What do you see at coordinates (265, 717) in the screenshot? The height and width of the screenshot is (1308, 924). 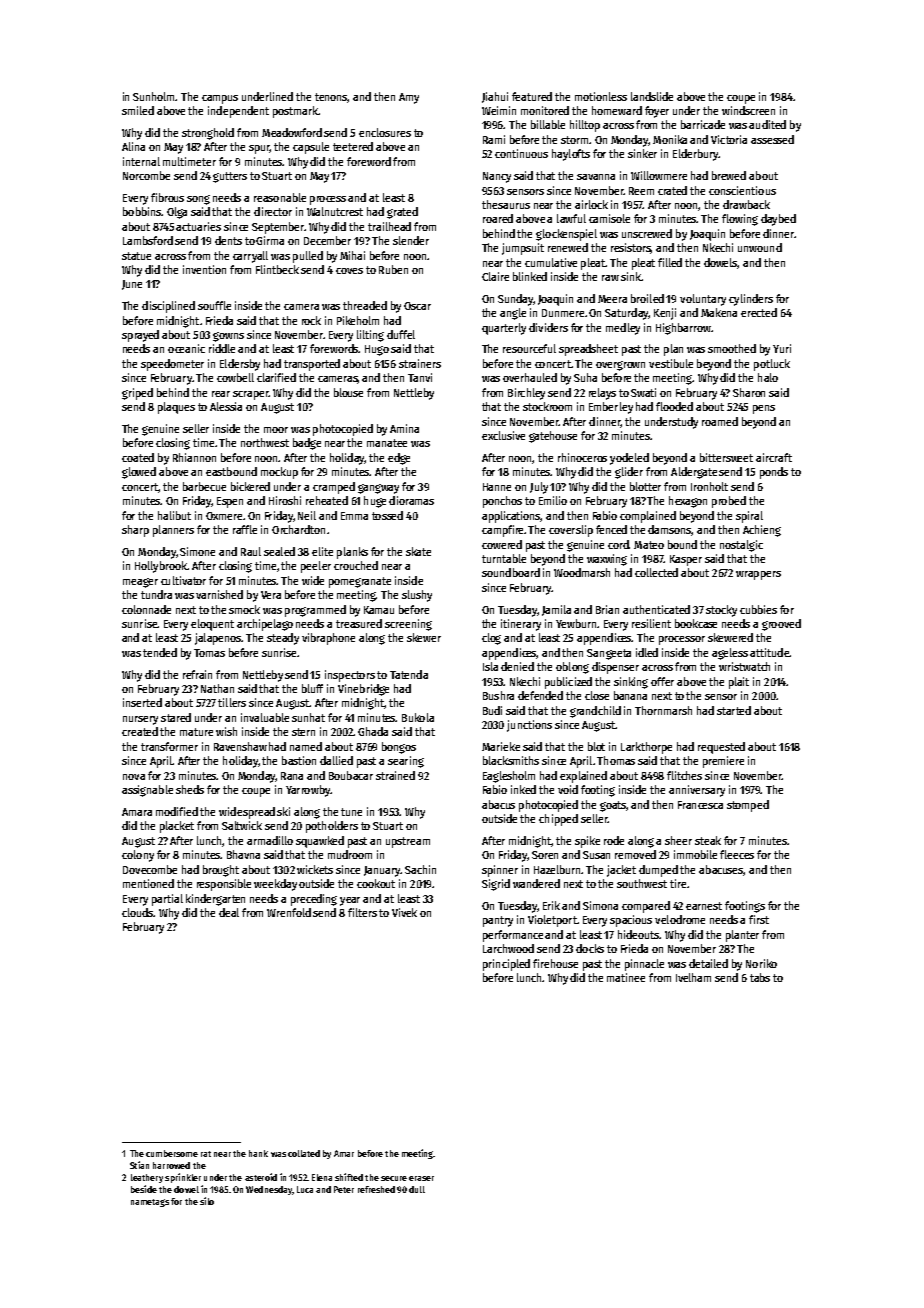 I see `invaluable` at bounding box center [265, 717].
